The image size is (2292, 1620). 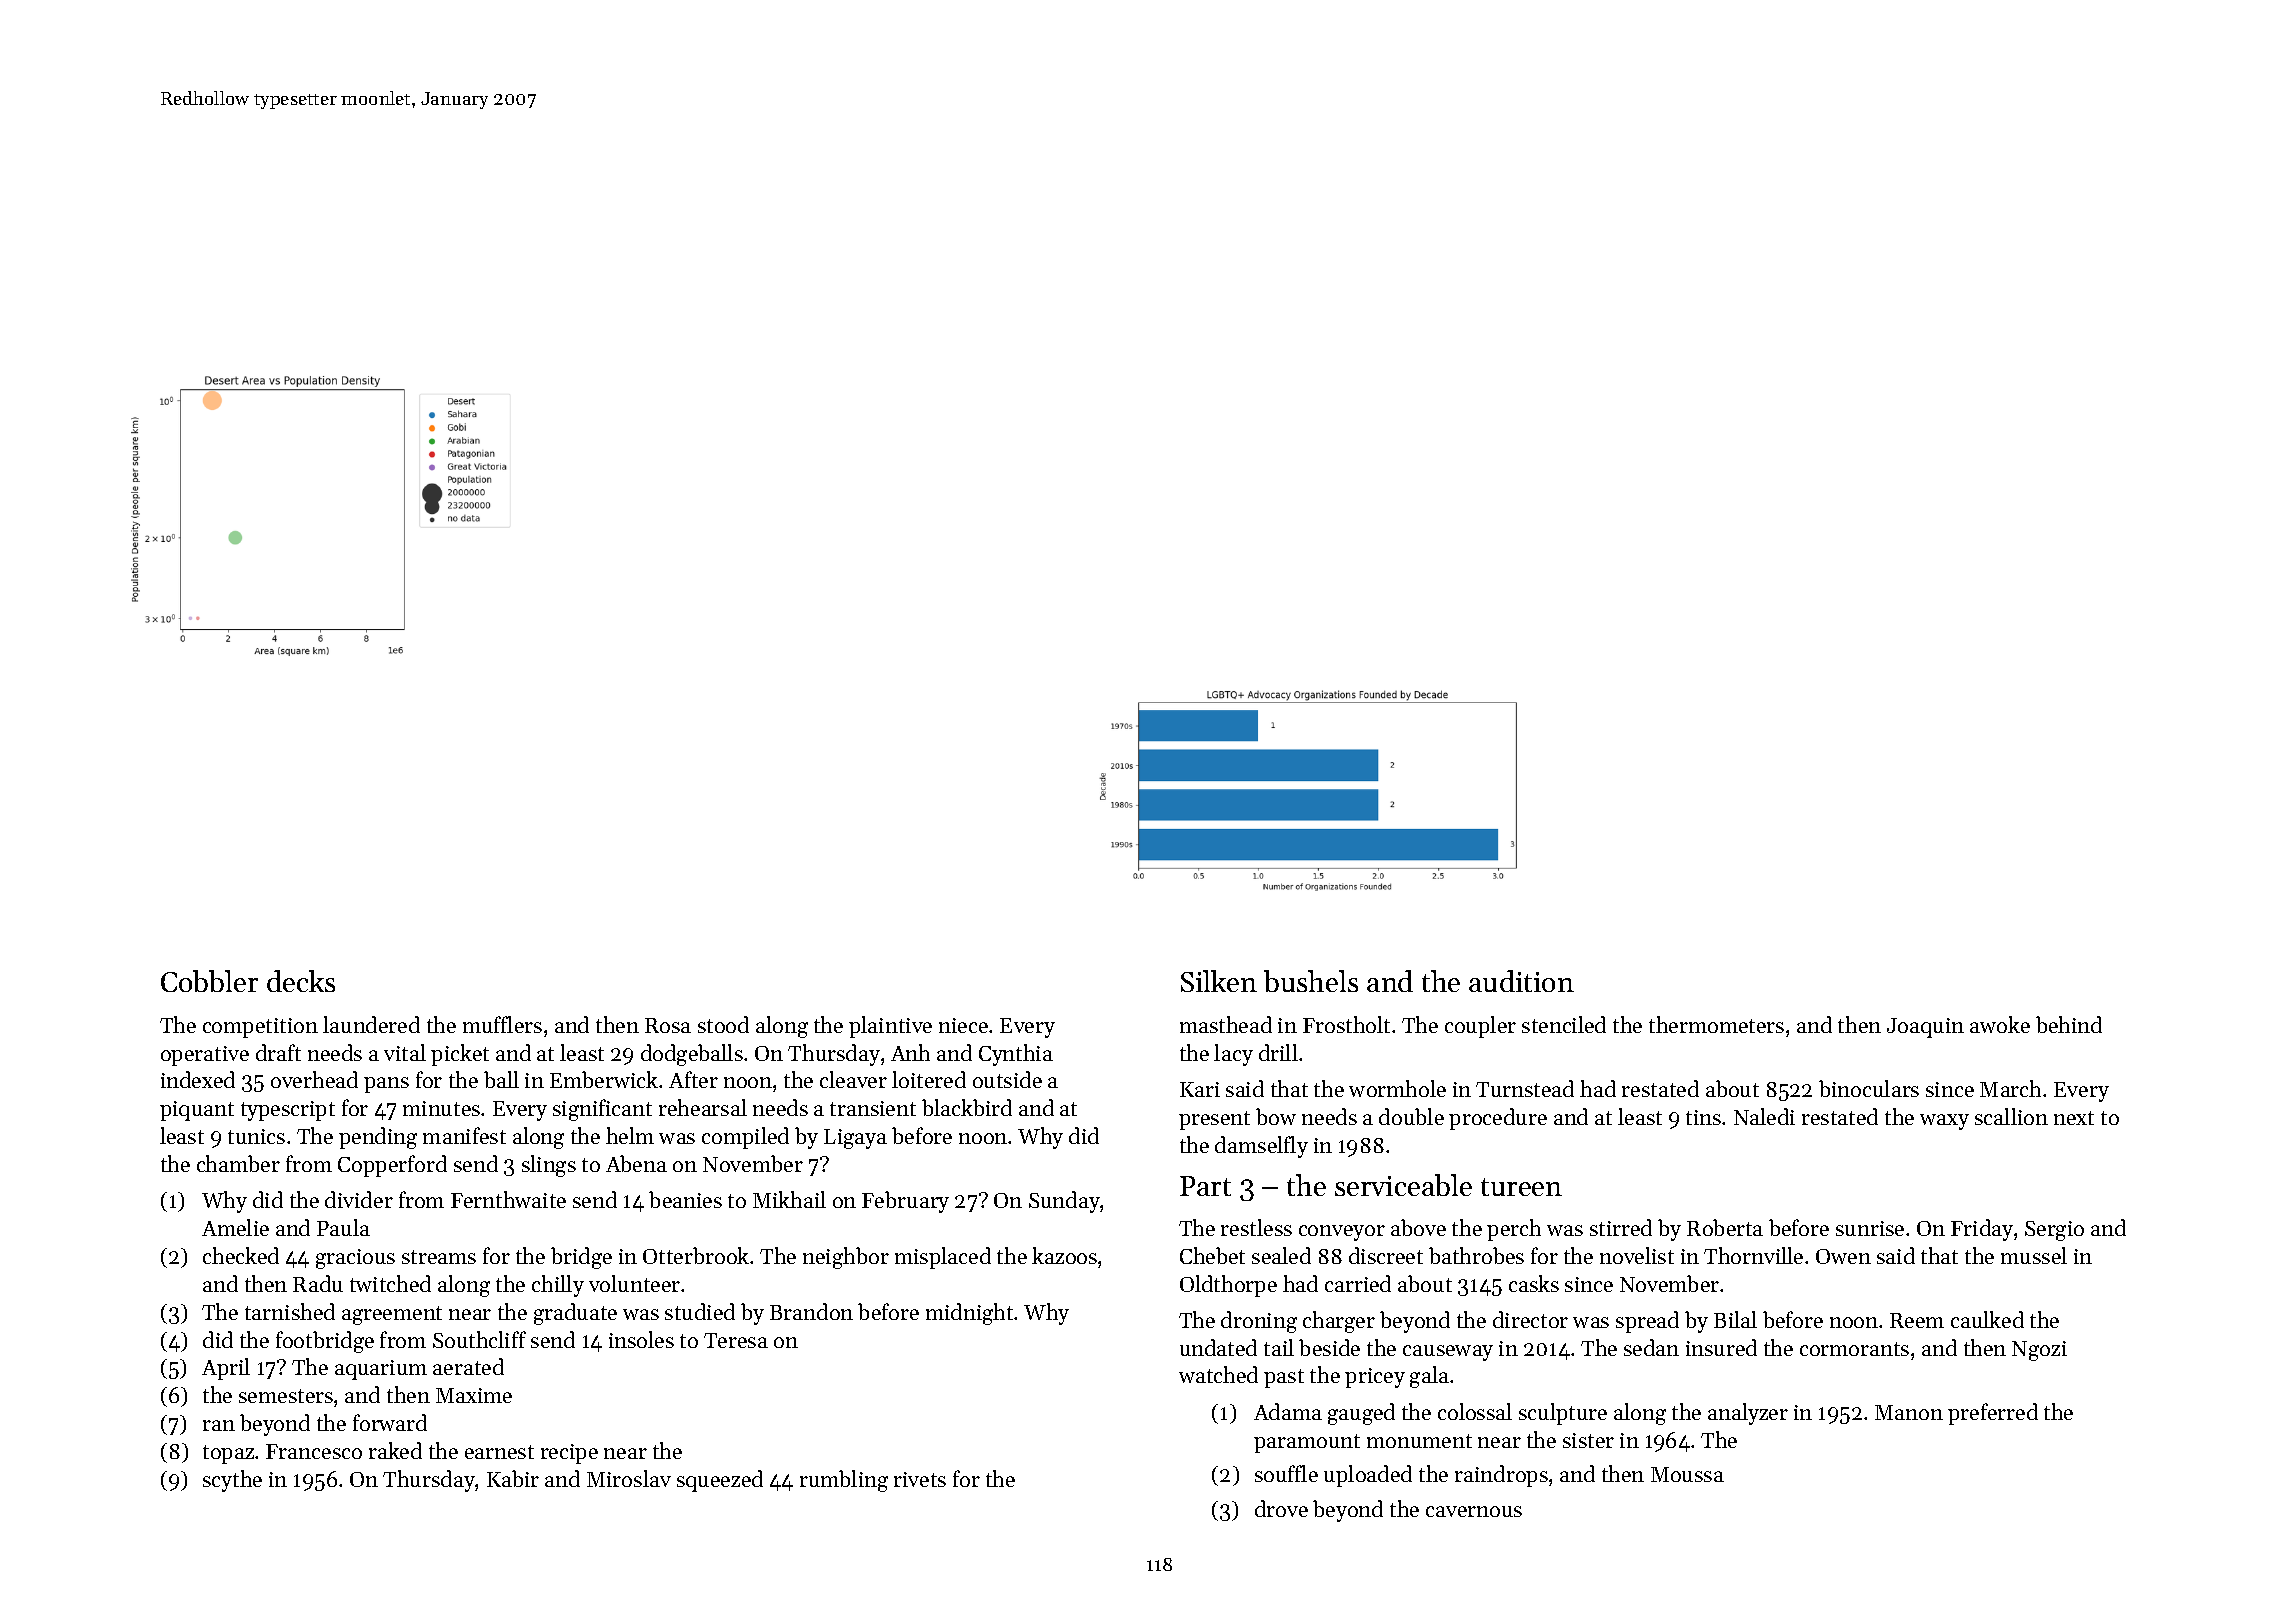 What do you see at coordinates (2054, 1231) in the screenshot?
I see `Sergio` at bounding box center [2054, 1231].
